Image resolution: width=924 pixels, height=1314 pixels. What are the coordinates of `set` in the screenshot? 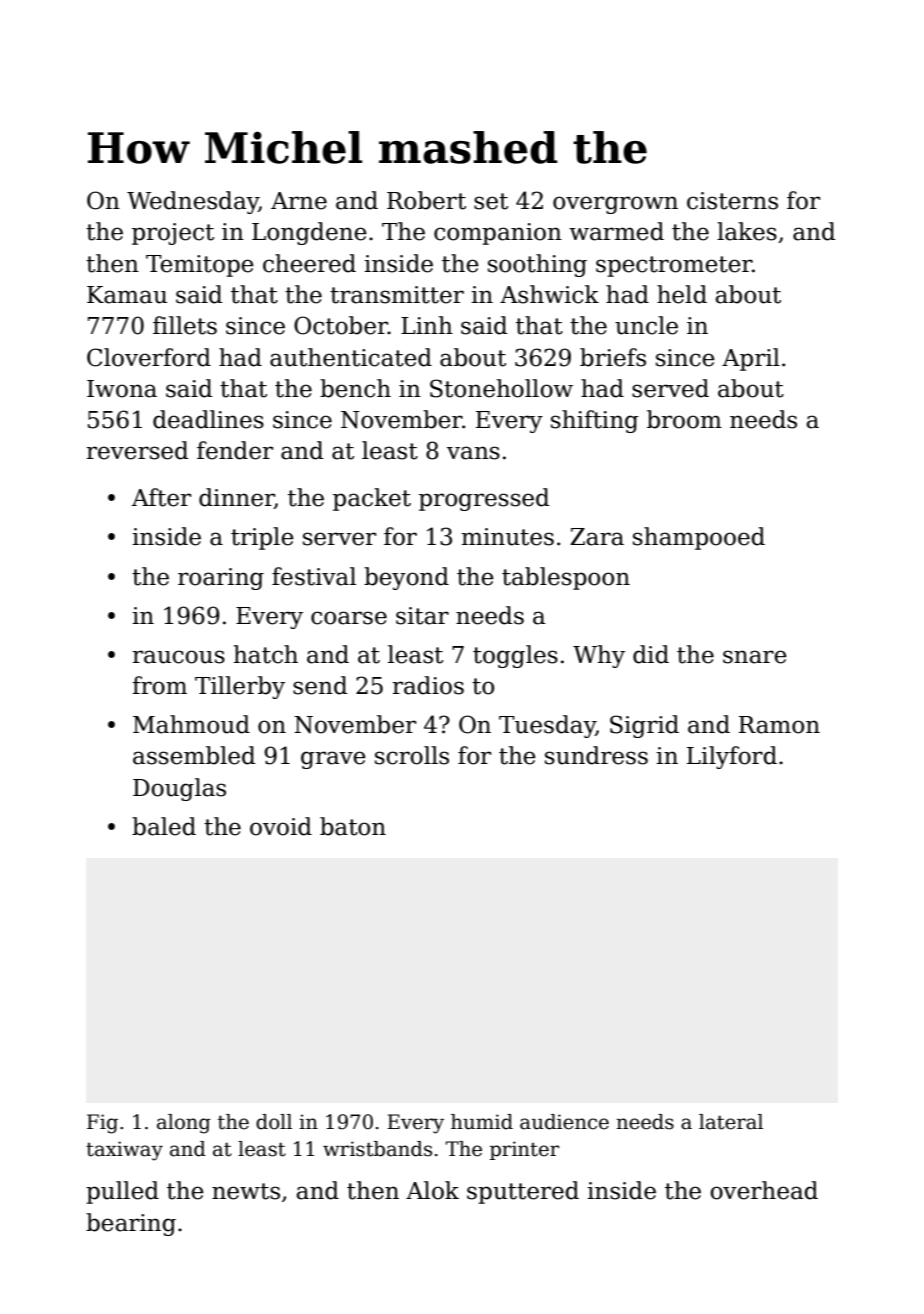 It's located at (491, 201).
